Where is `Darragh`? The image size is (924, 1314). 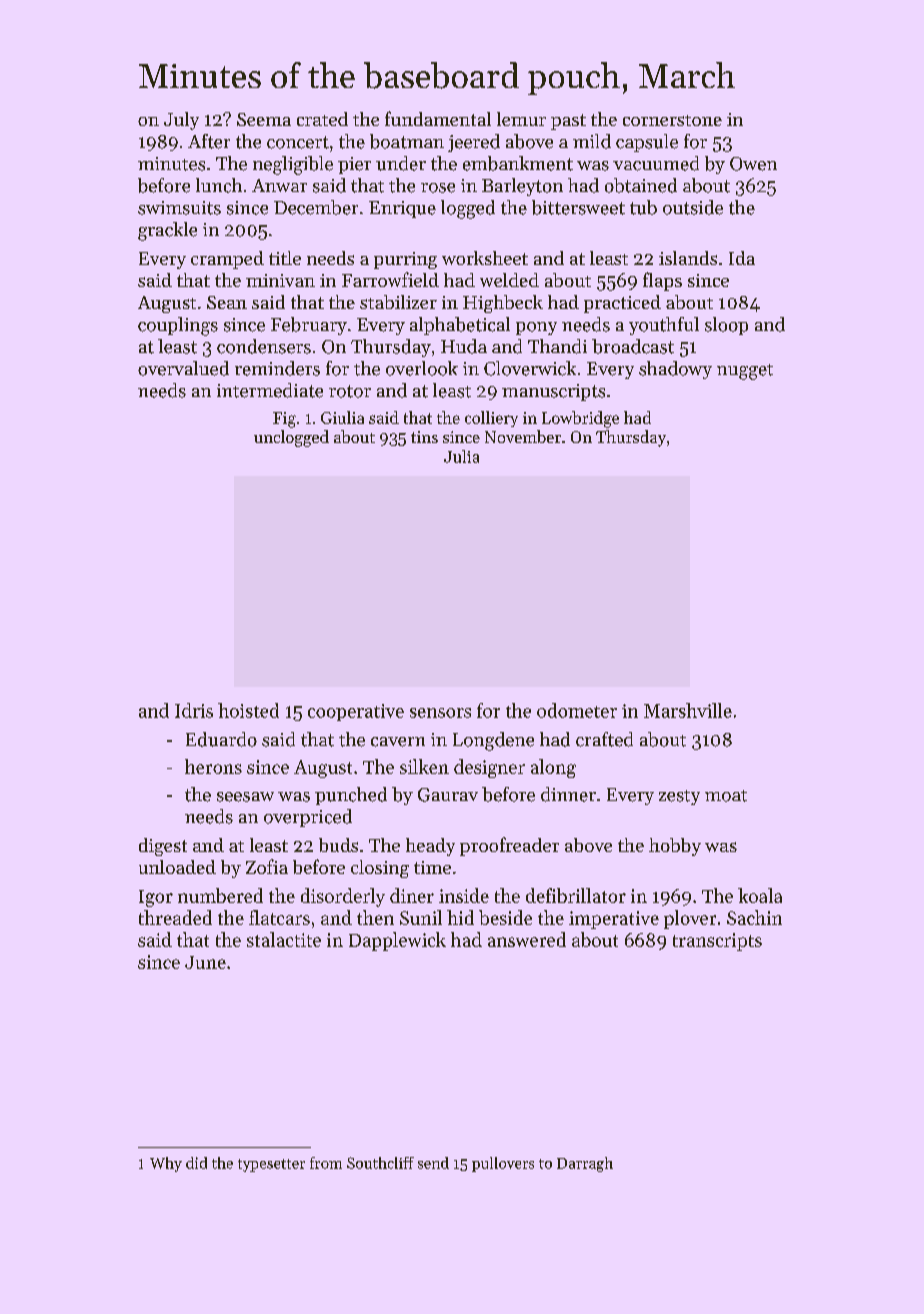
Darragh is located at coordinates (585, 1164).
